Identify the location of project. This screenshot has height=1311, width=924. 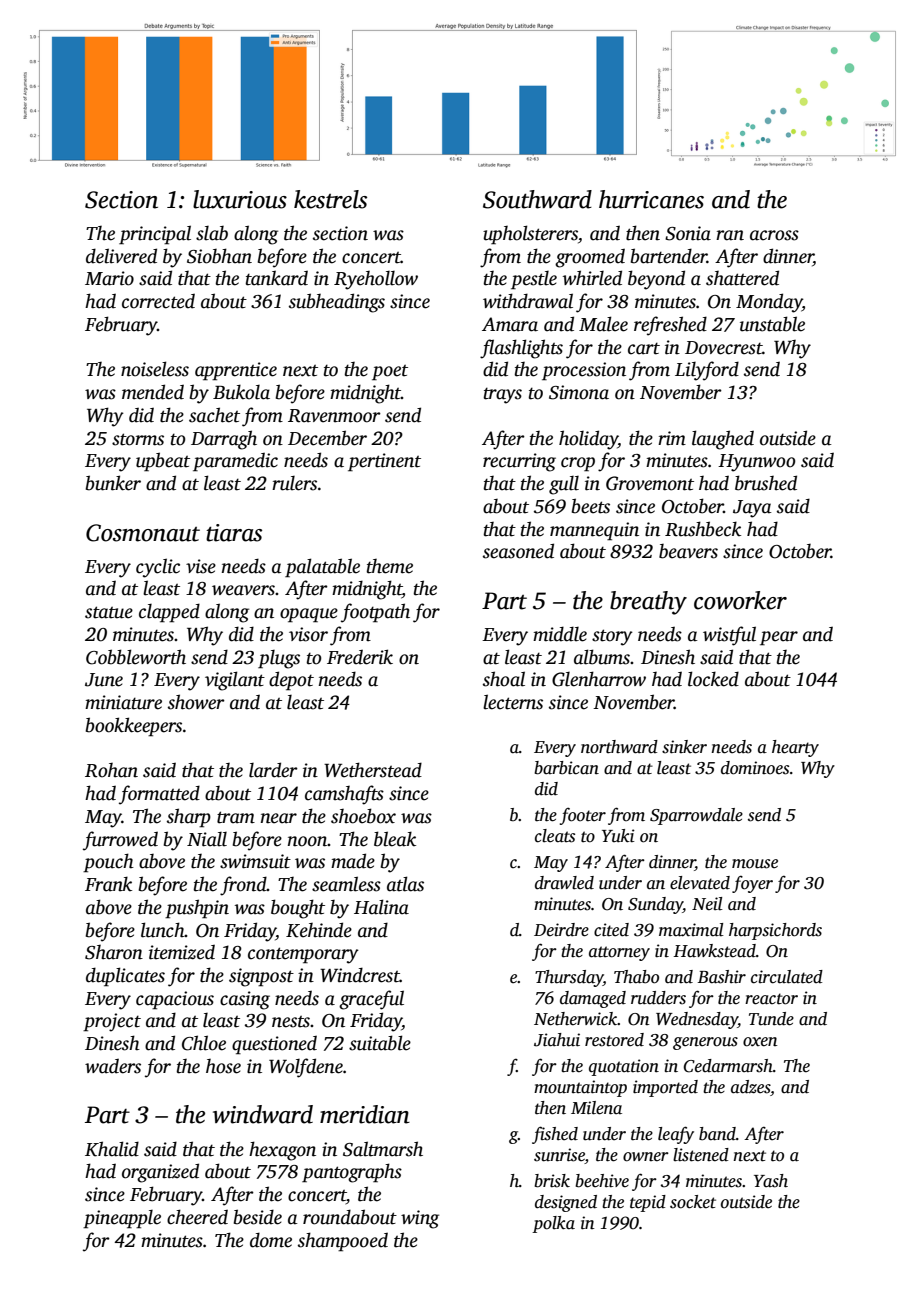
(112, 1022).
